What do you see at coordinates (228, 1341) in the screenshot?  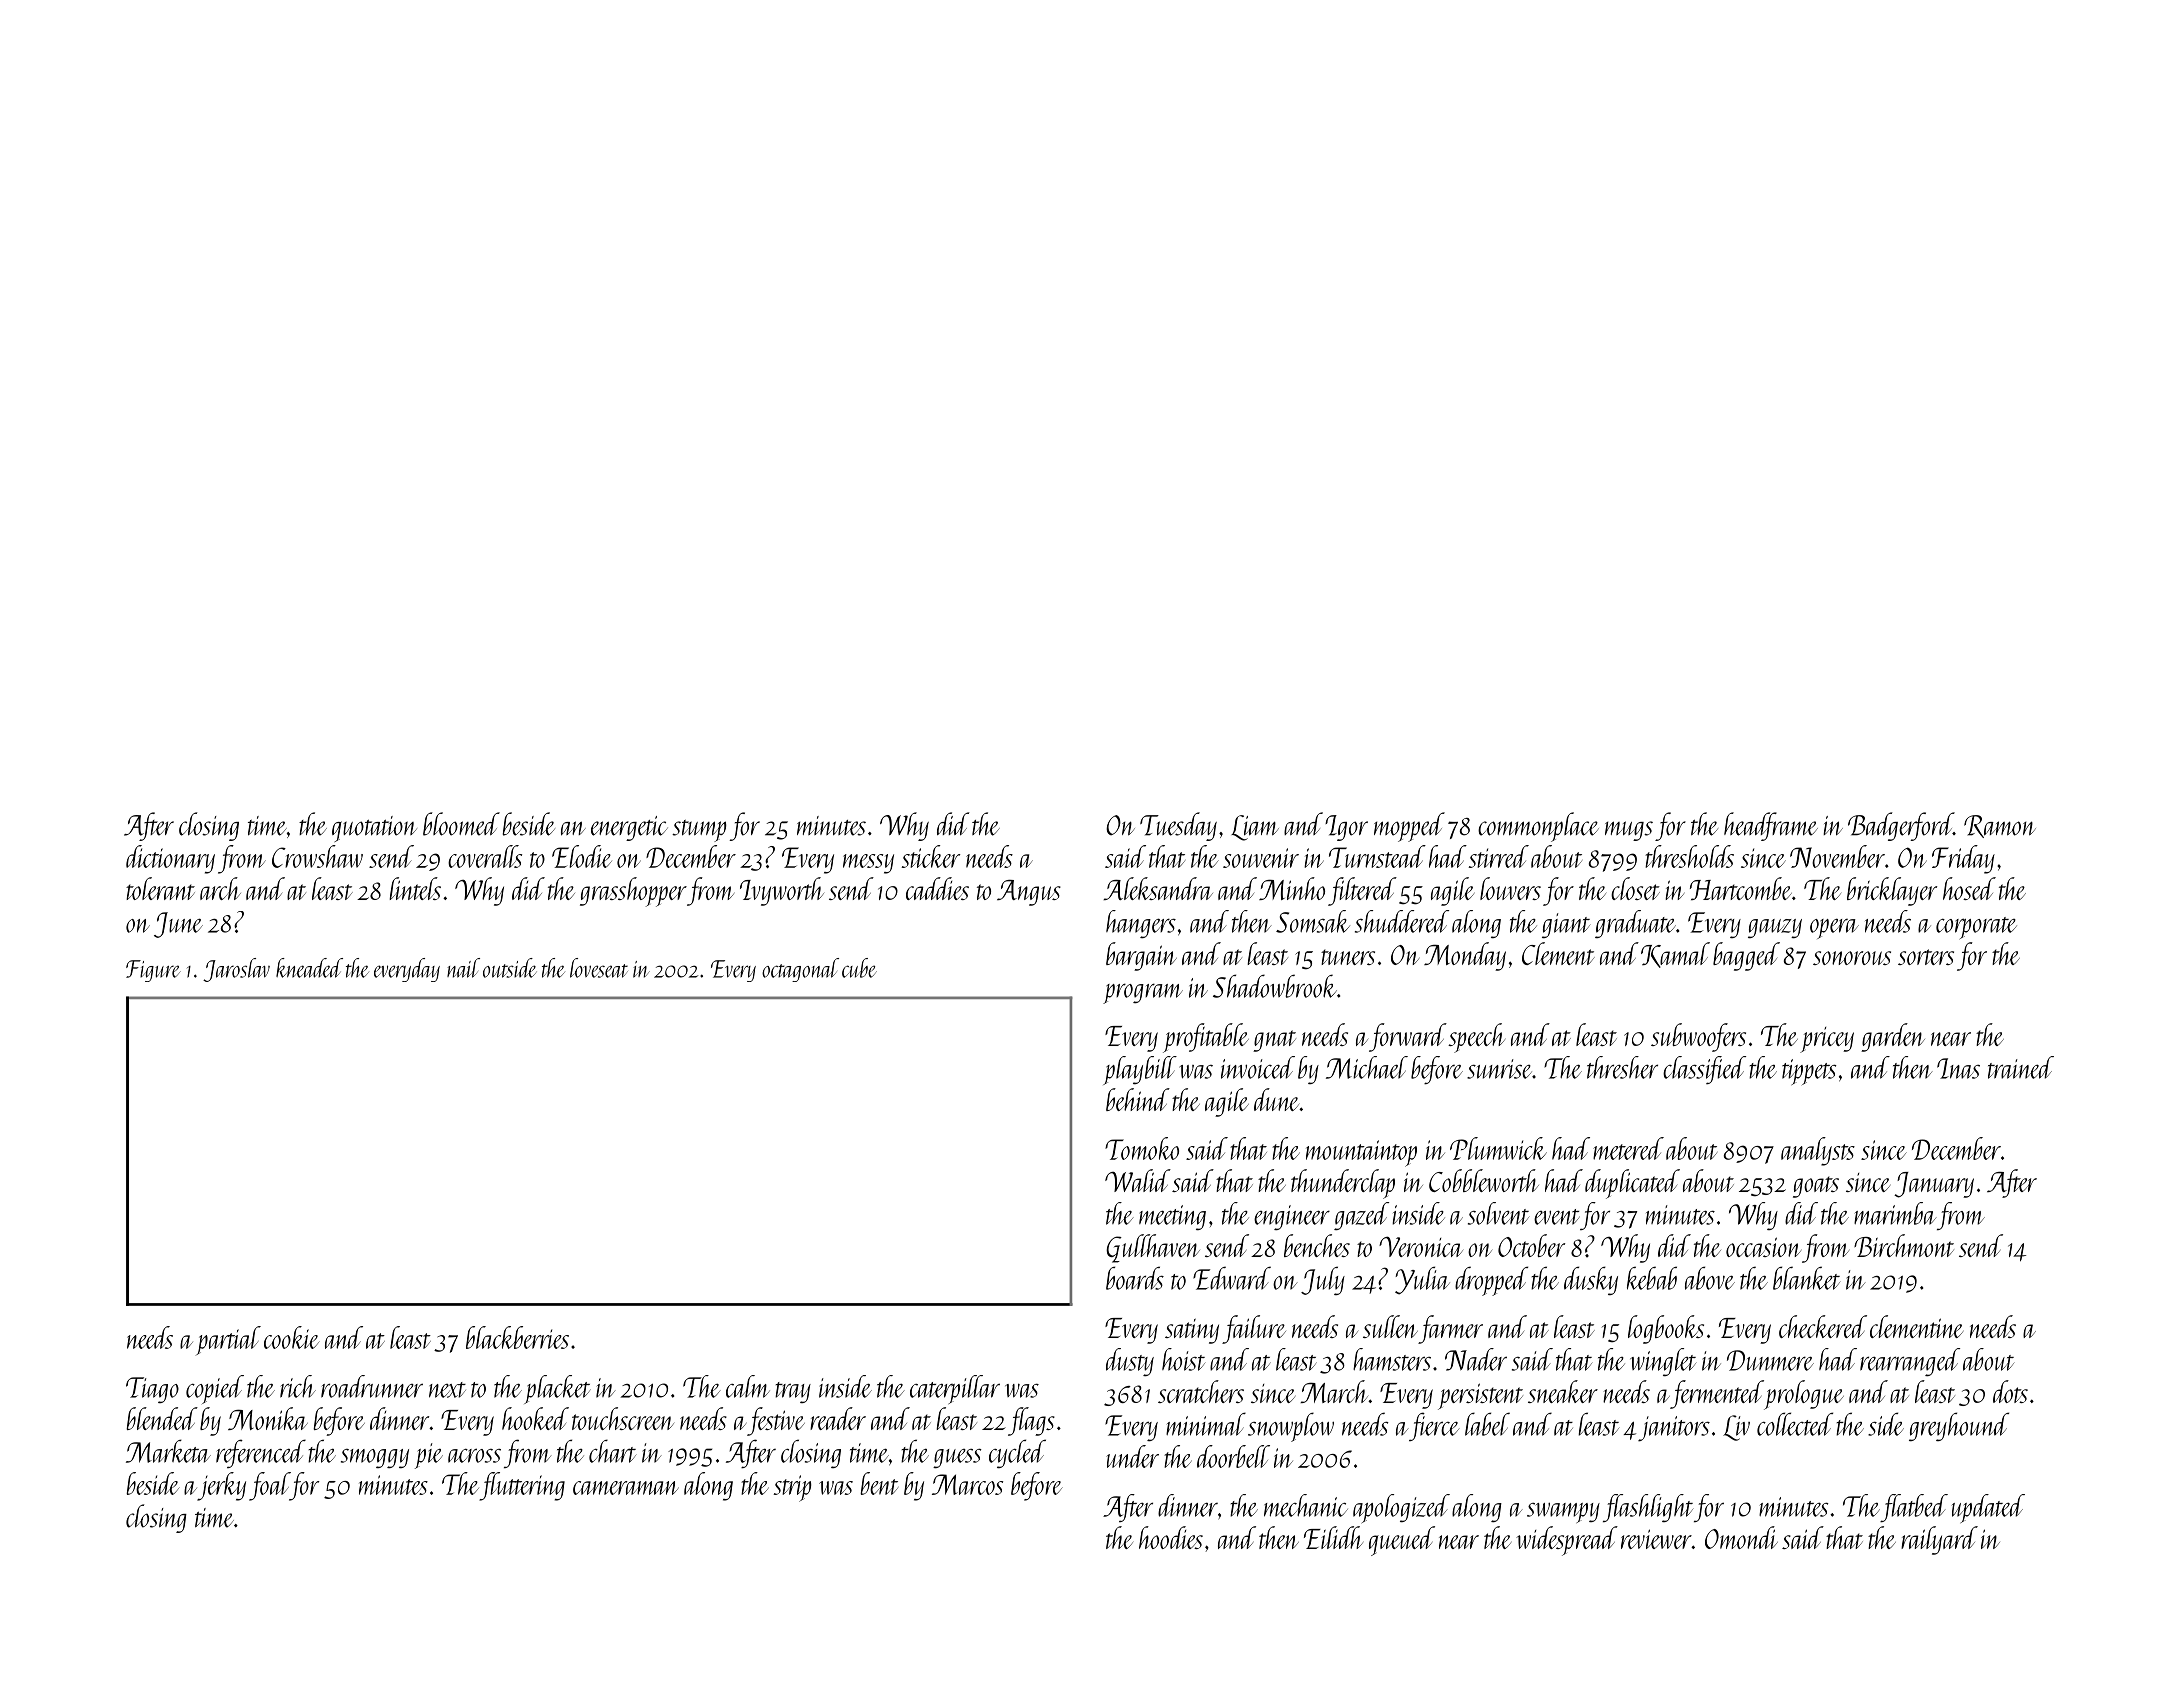 I see `partial` at bounding box center [228, 1341].
